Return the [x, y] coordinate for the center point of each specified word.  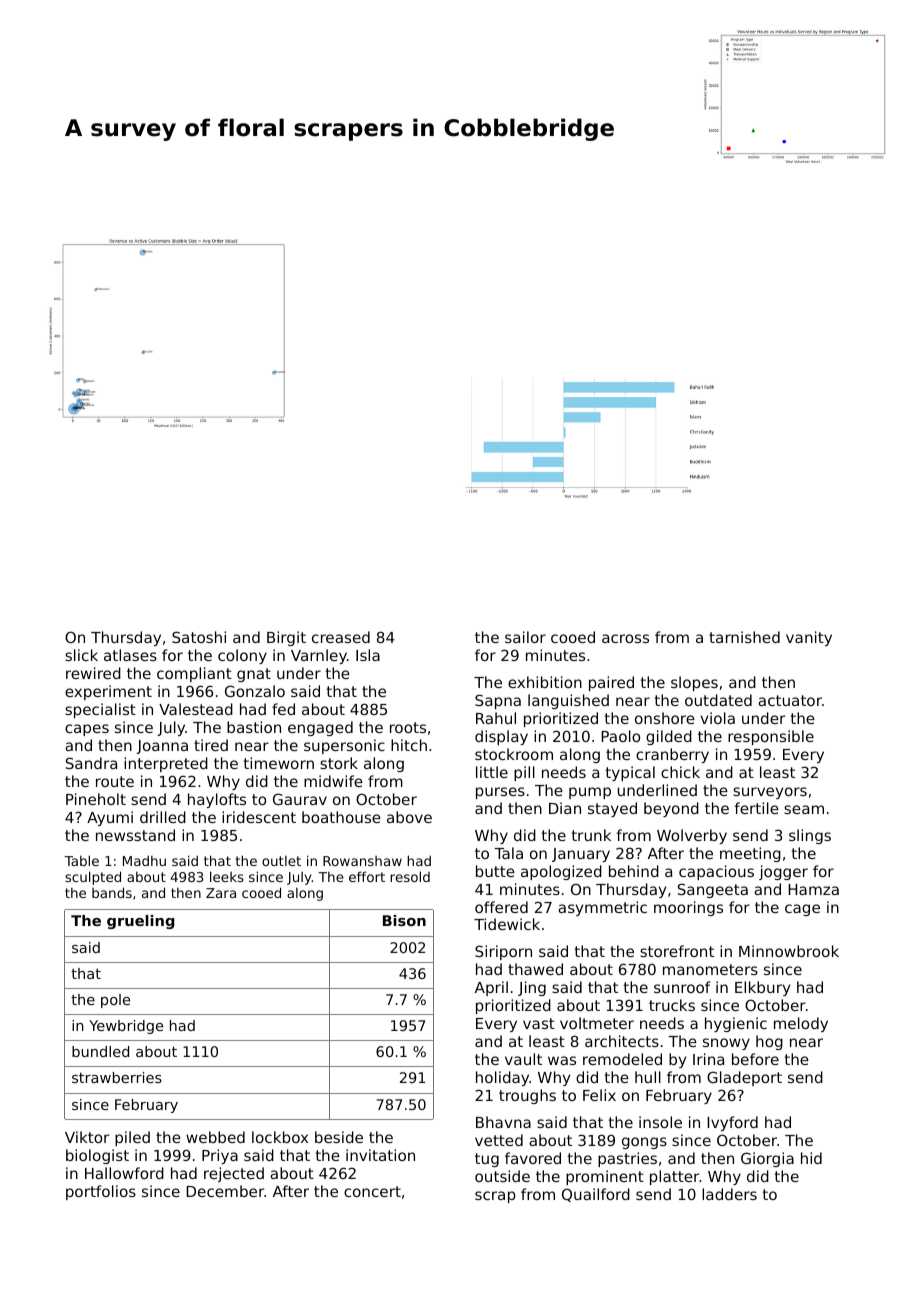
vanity [809, 638]
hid [811, 1158]
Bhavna [503, 1122]
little [492, 772]
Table [81, 860]
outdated [718, 700]
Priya [220, 1156]
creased [341, 637]
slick [81, 655]
